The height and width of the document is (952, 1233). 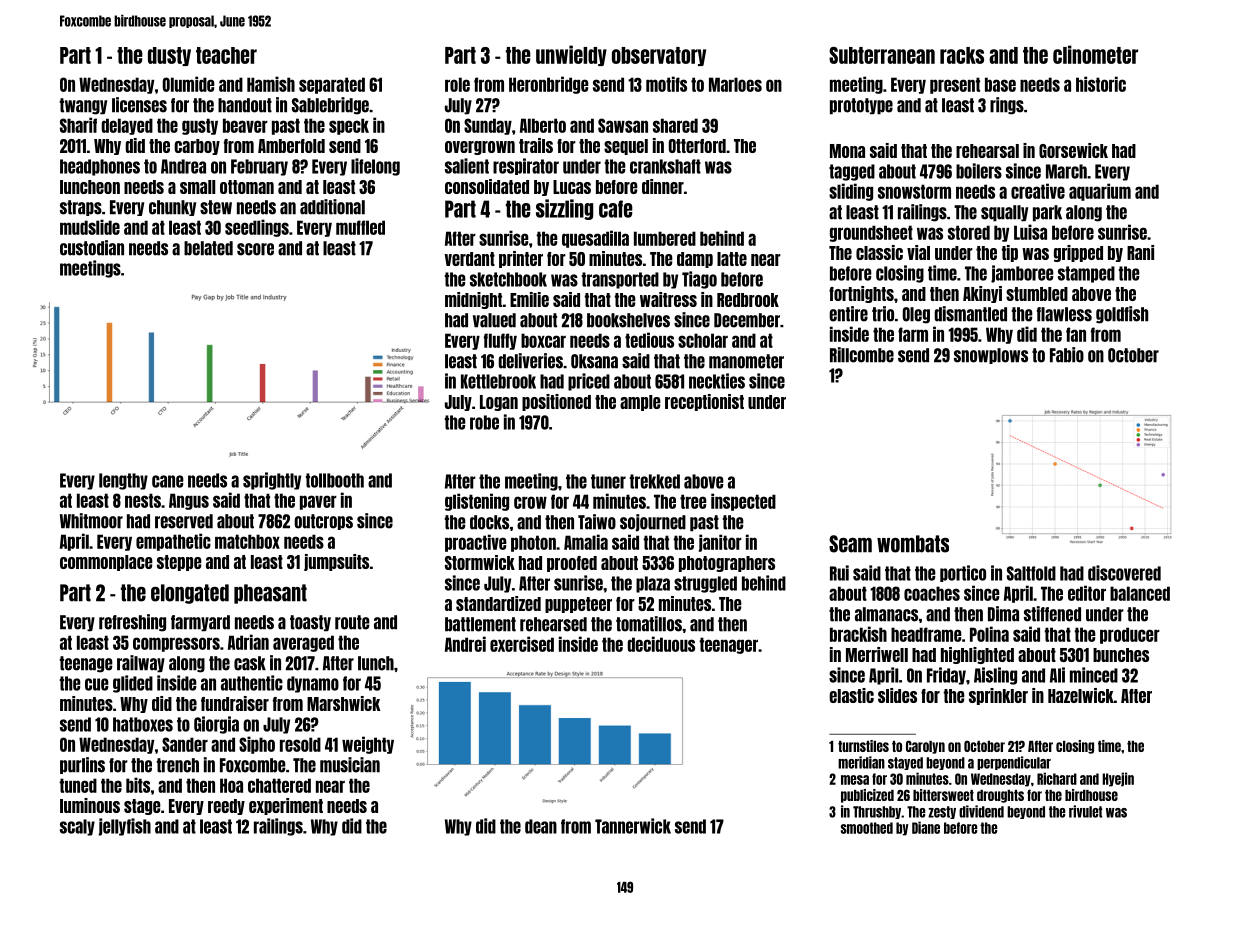 I want to click on experiment, so click(x=286, y=806).
